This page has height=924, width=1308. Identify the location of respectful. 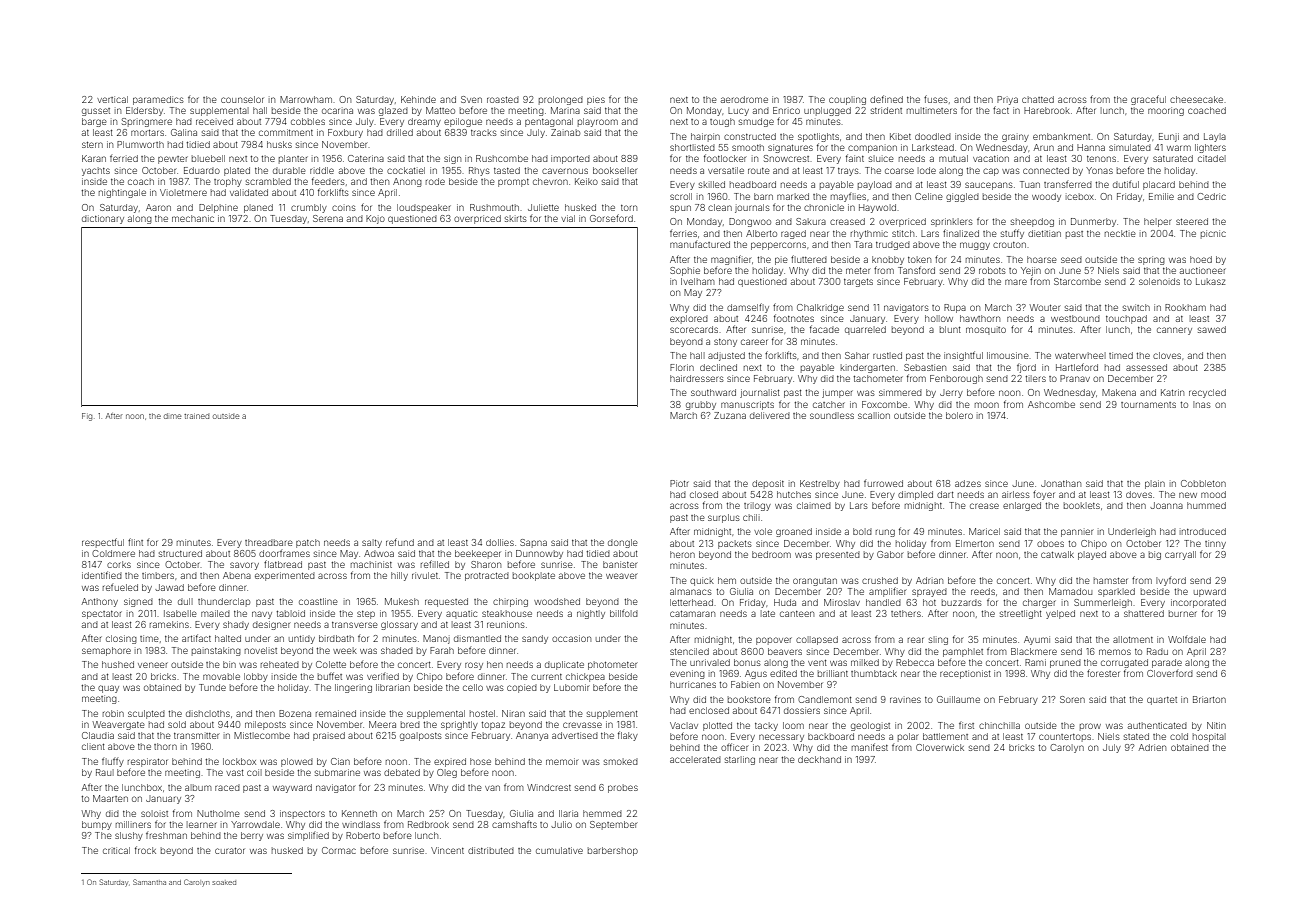
(103, 543).
